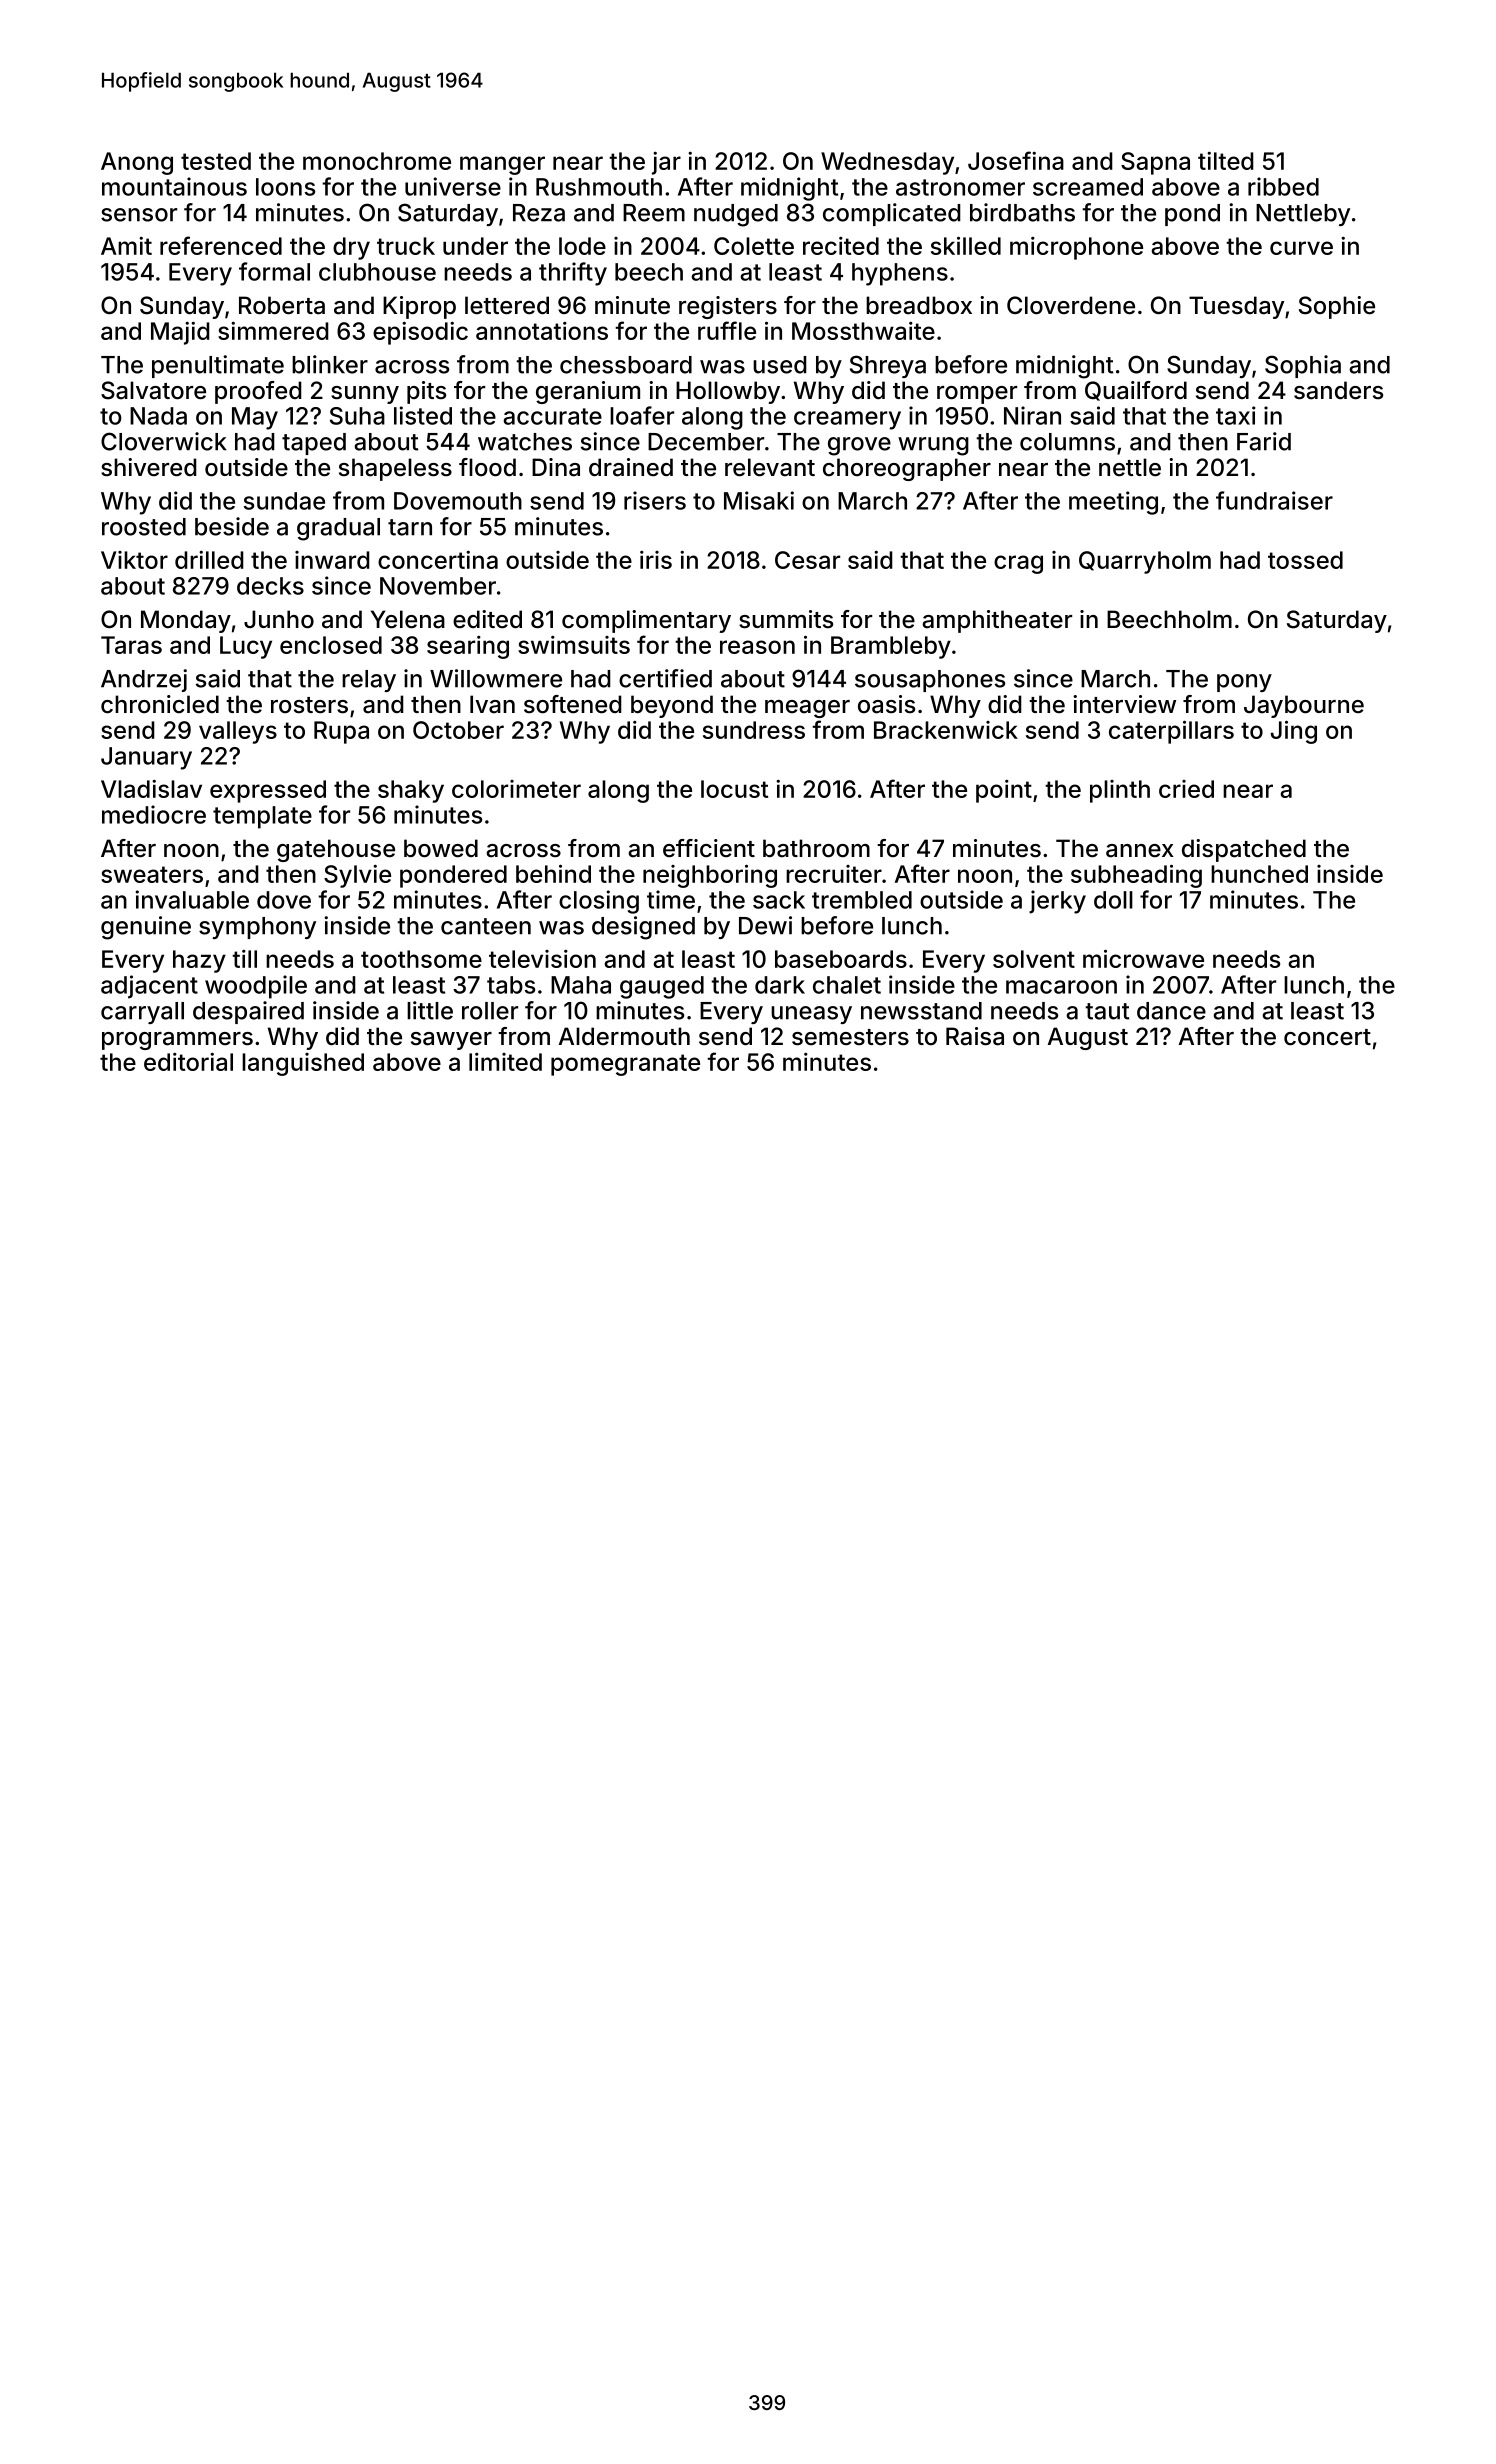 Image resolution: width=1496 pixels, height=2464 pixels. Describe the element at coordinates (149, 987) in the image. I see `adjacent` at that location.
